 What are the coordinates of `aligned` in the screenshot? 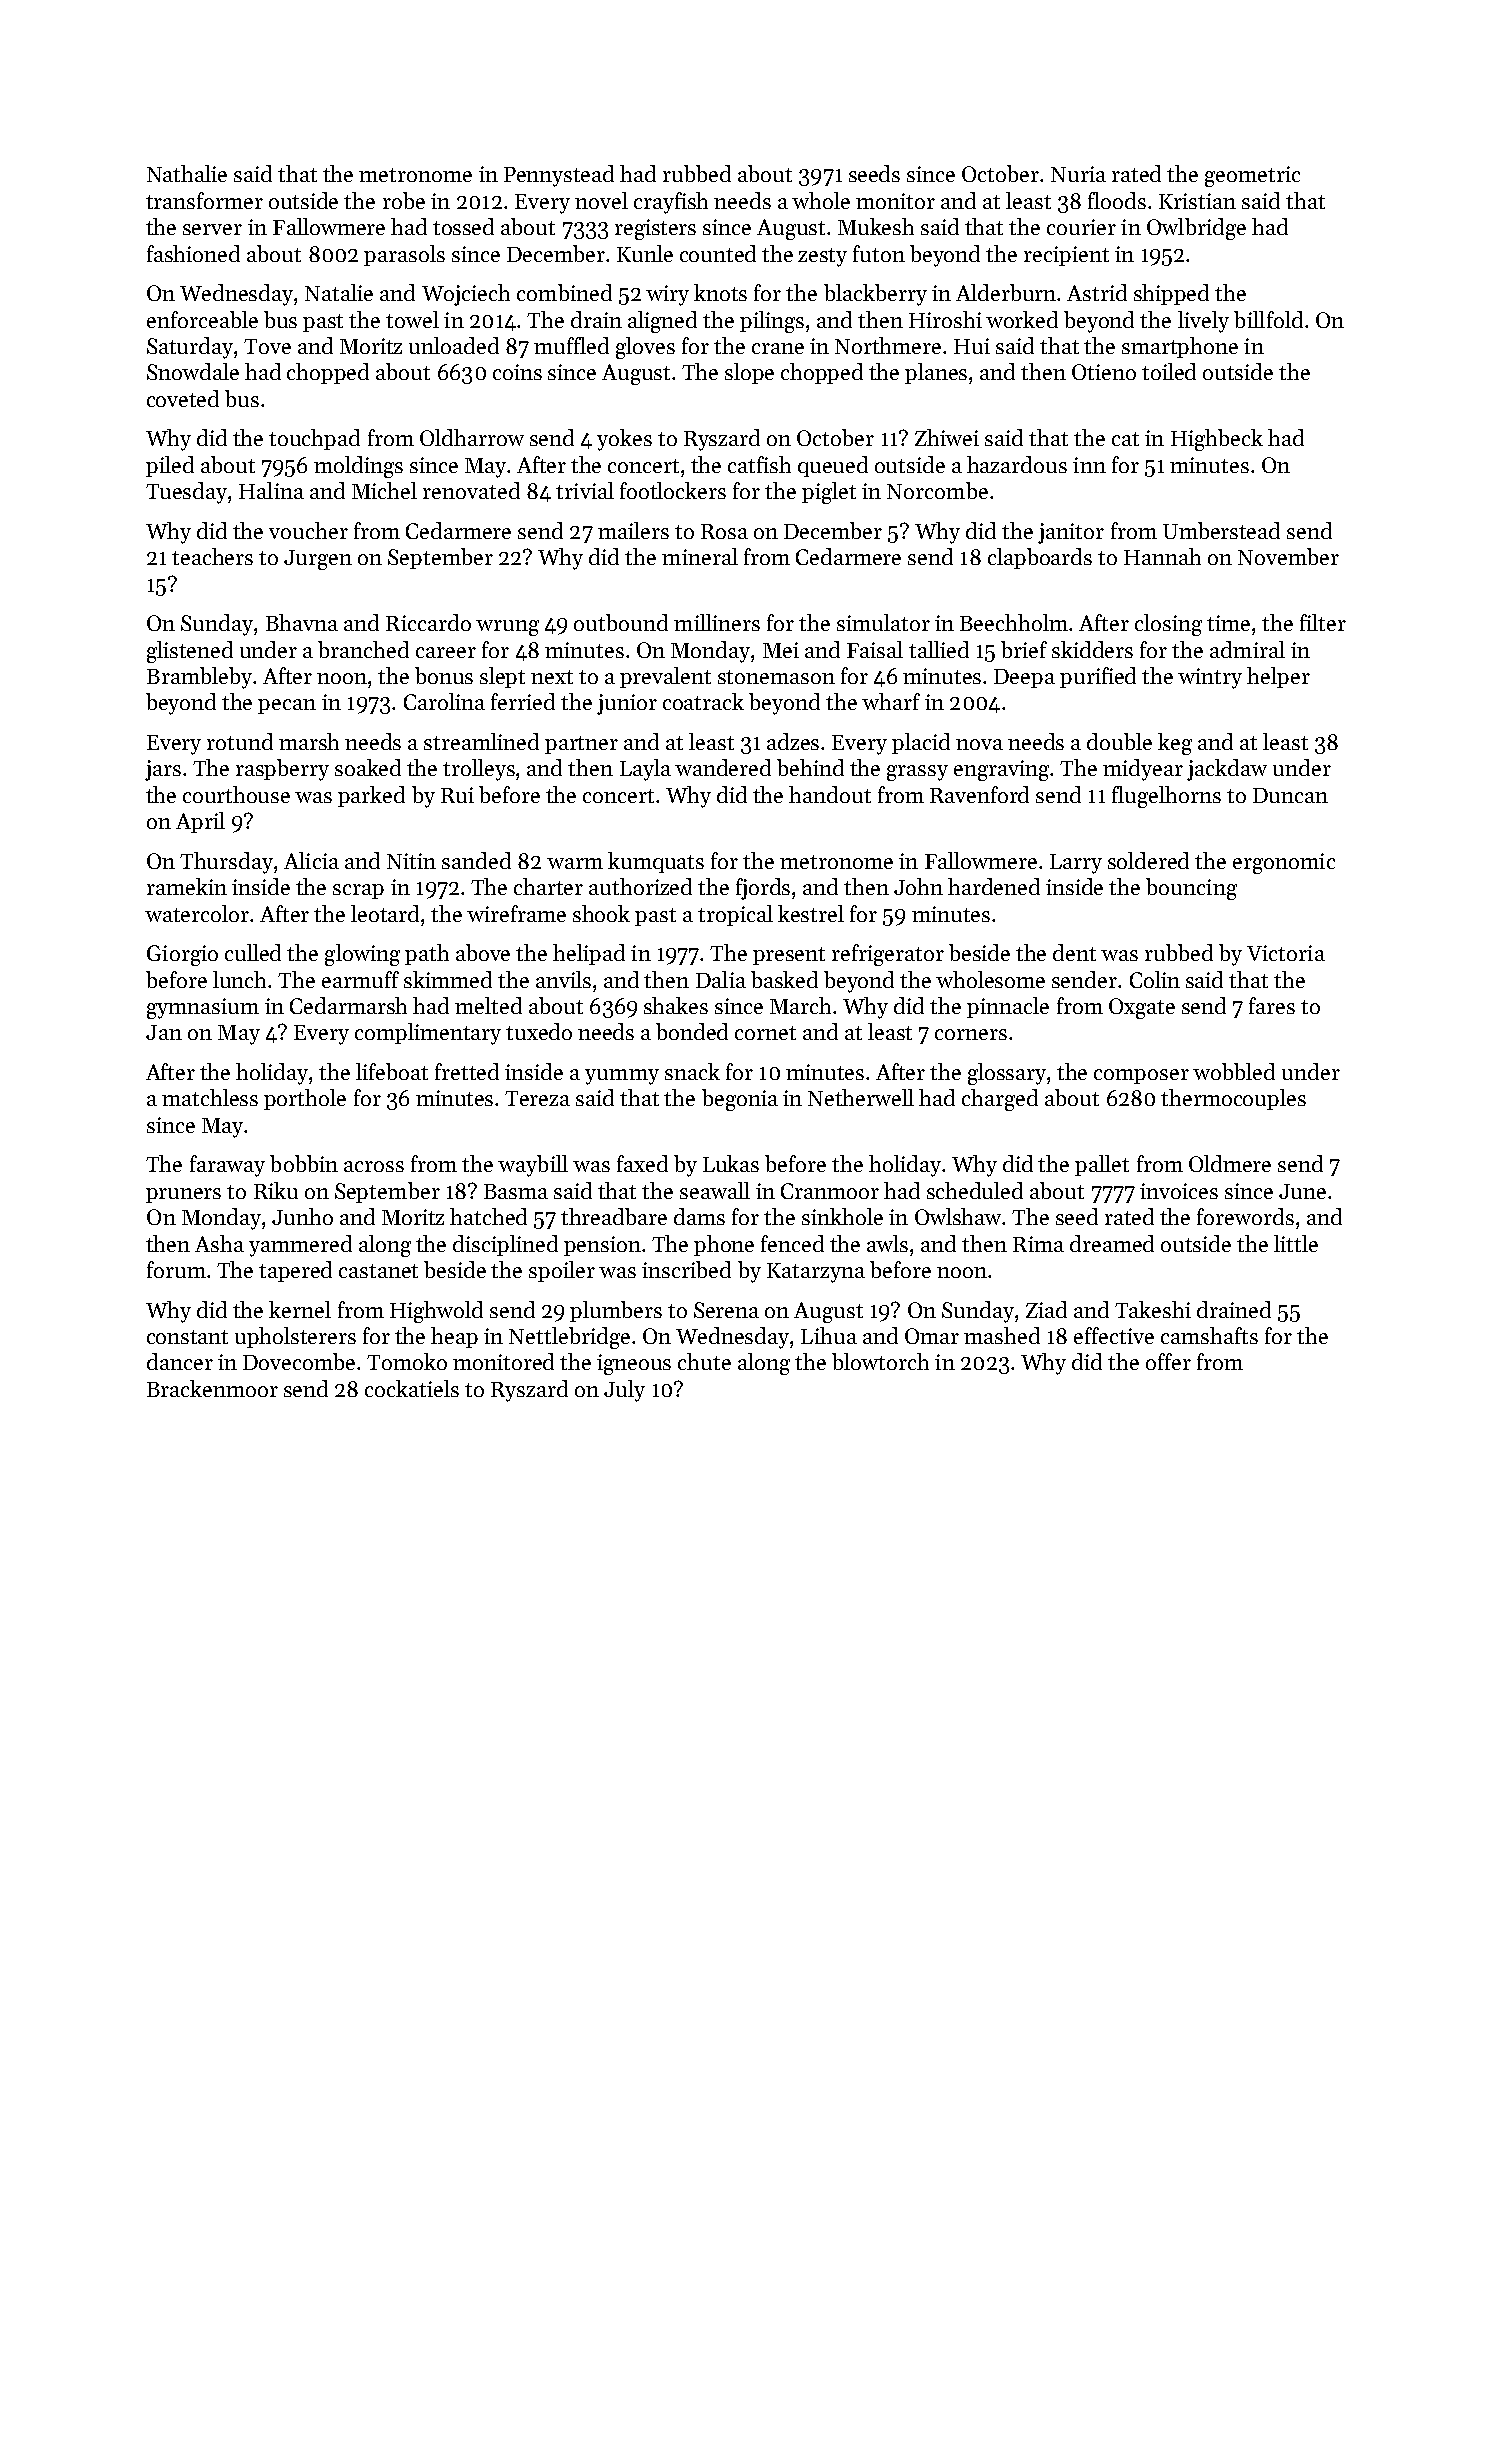 It's located at (662, 322).
